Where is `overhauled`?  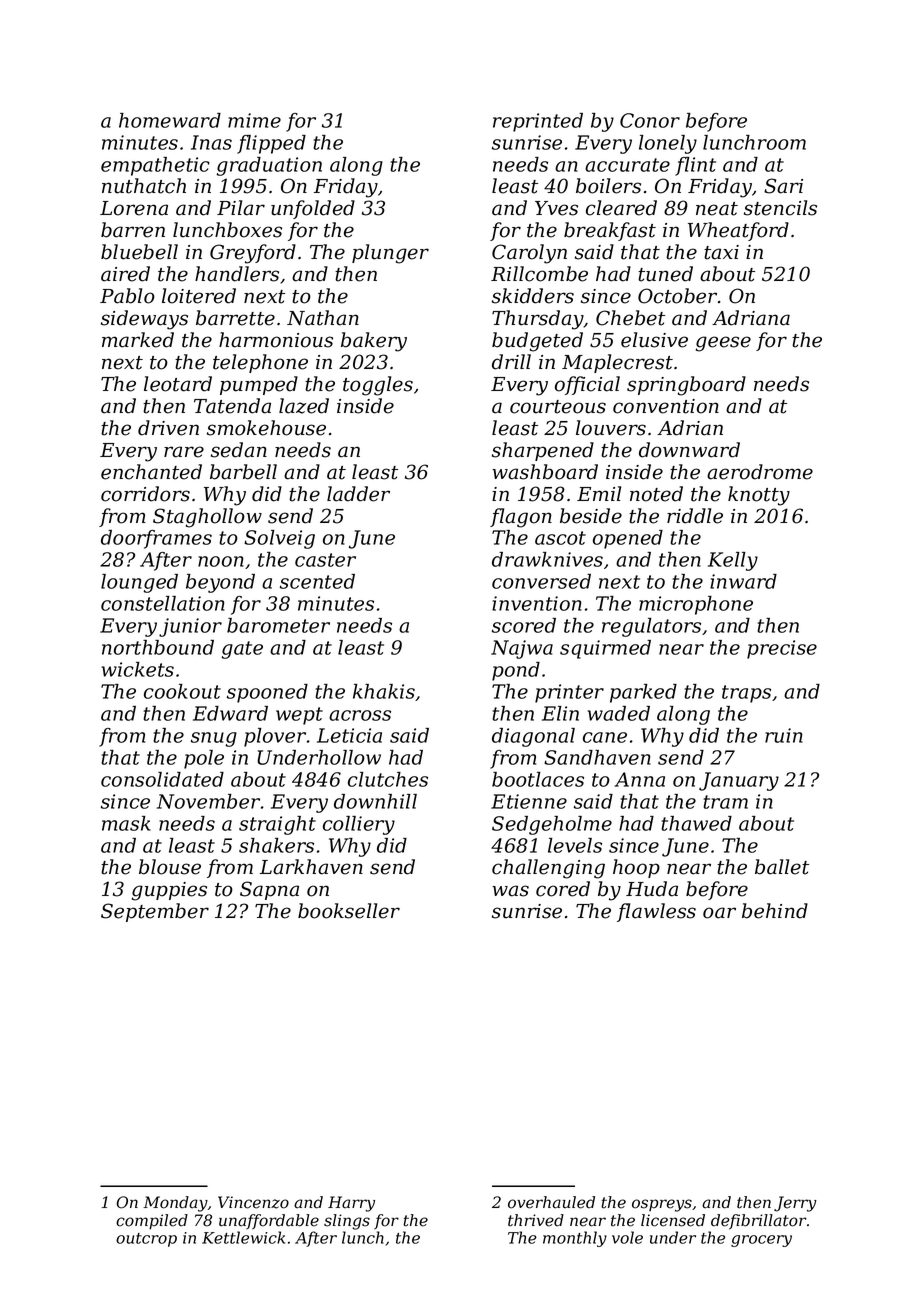
overhauled is located at coordinates (551, 1202).
